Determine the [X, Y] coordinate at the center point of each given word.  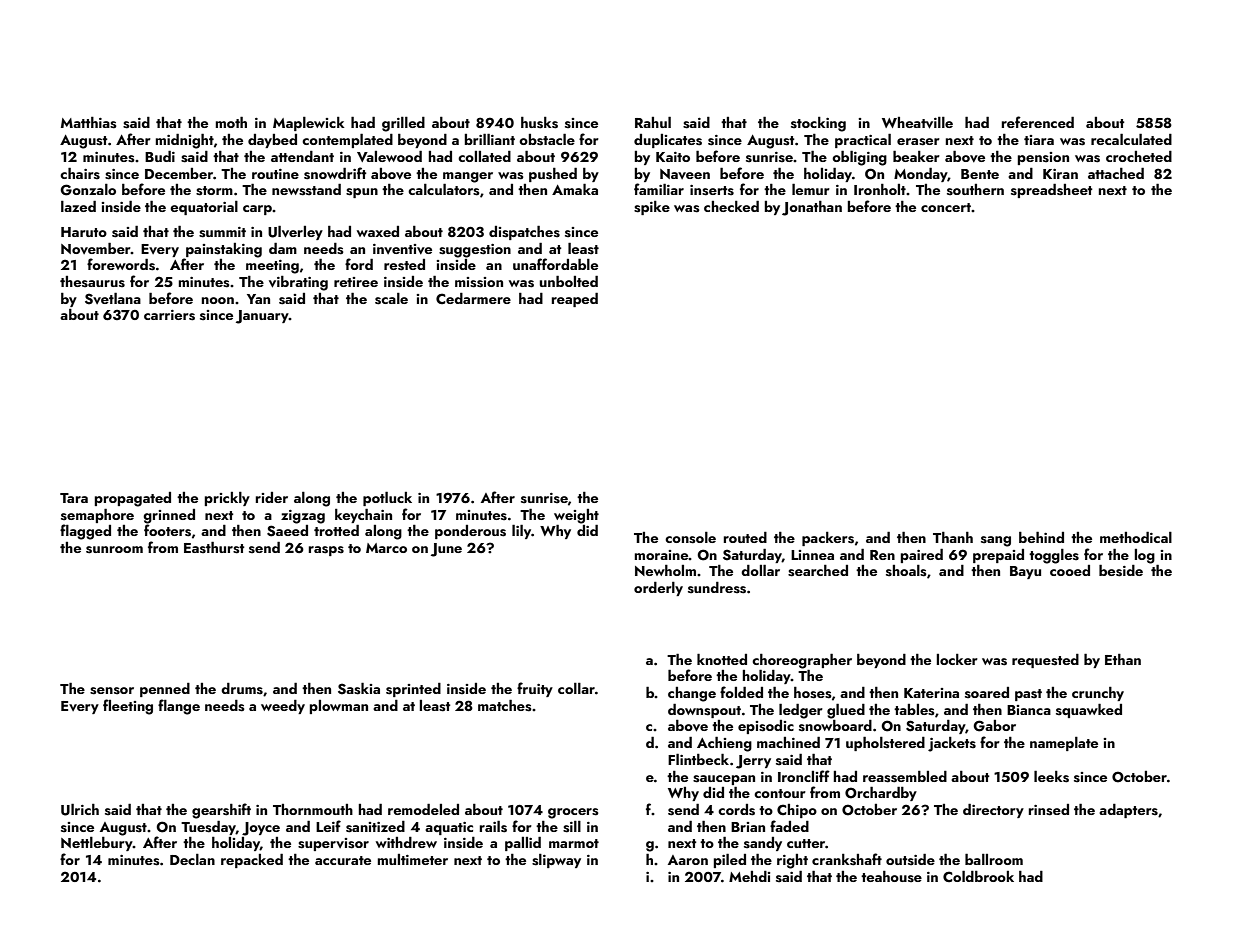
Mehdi [749, 876]
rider [272, 497]
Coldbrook [978, 876]
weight [576, 516]
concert [946, 207]
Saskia [359, 689]
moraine [662, 555]
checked [731, 206]
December [179, 173]
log [1145, 556]
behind [1041, 537]
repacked [252, 861]
